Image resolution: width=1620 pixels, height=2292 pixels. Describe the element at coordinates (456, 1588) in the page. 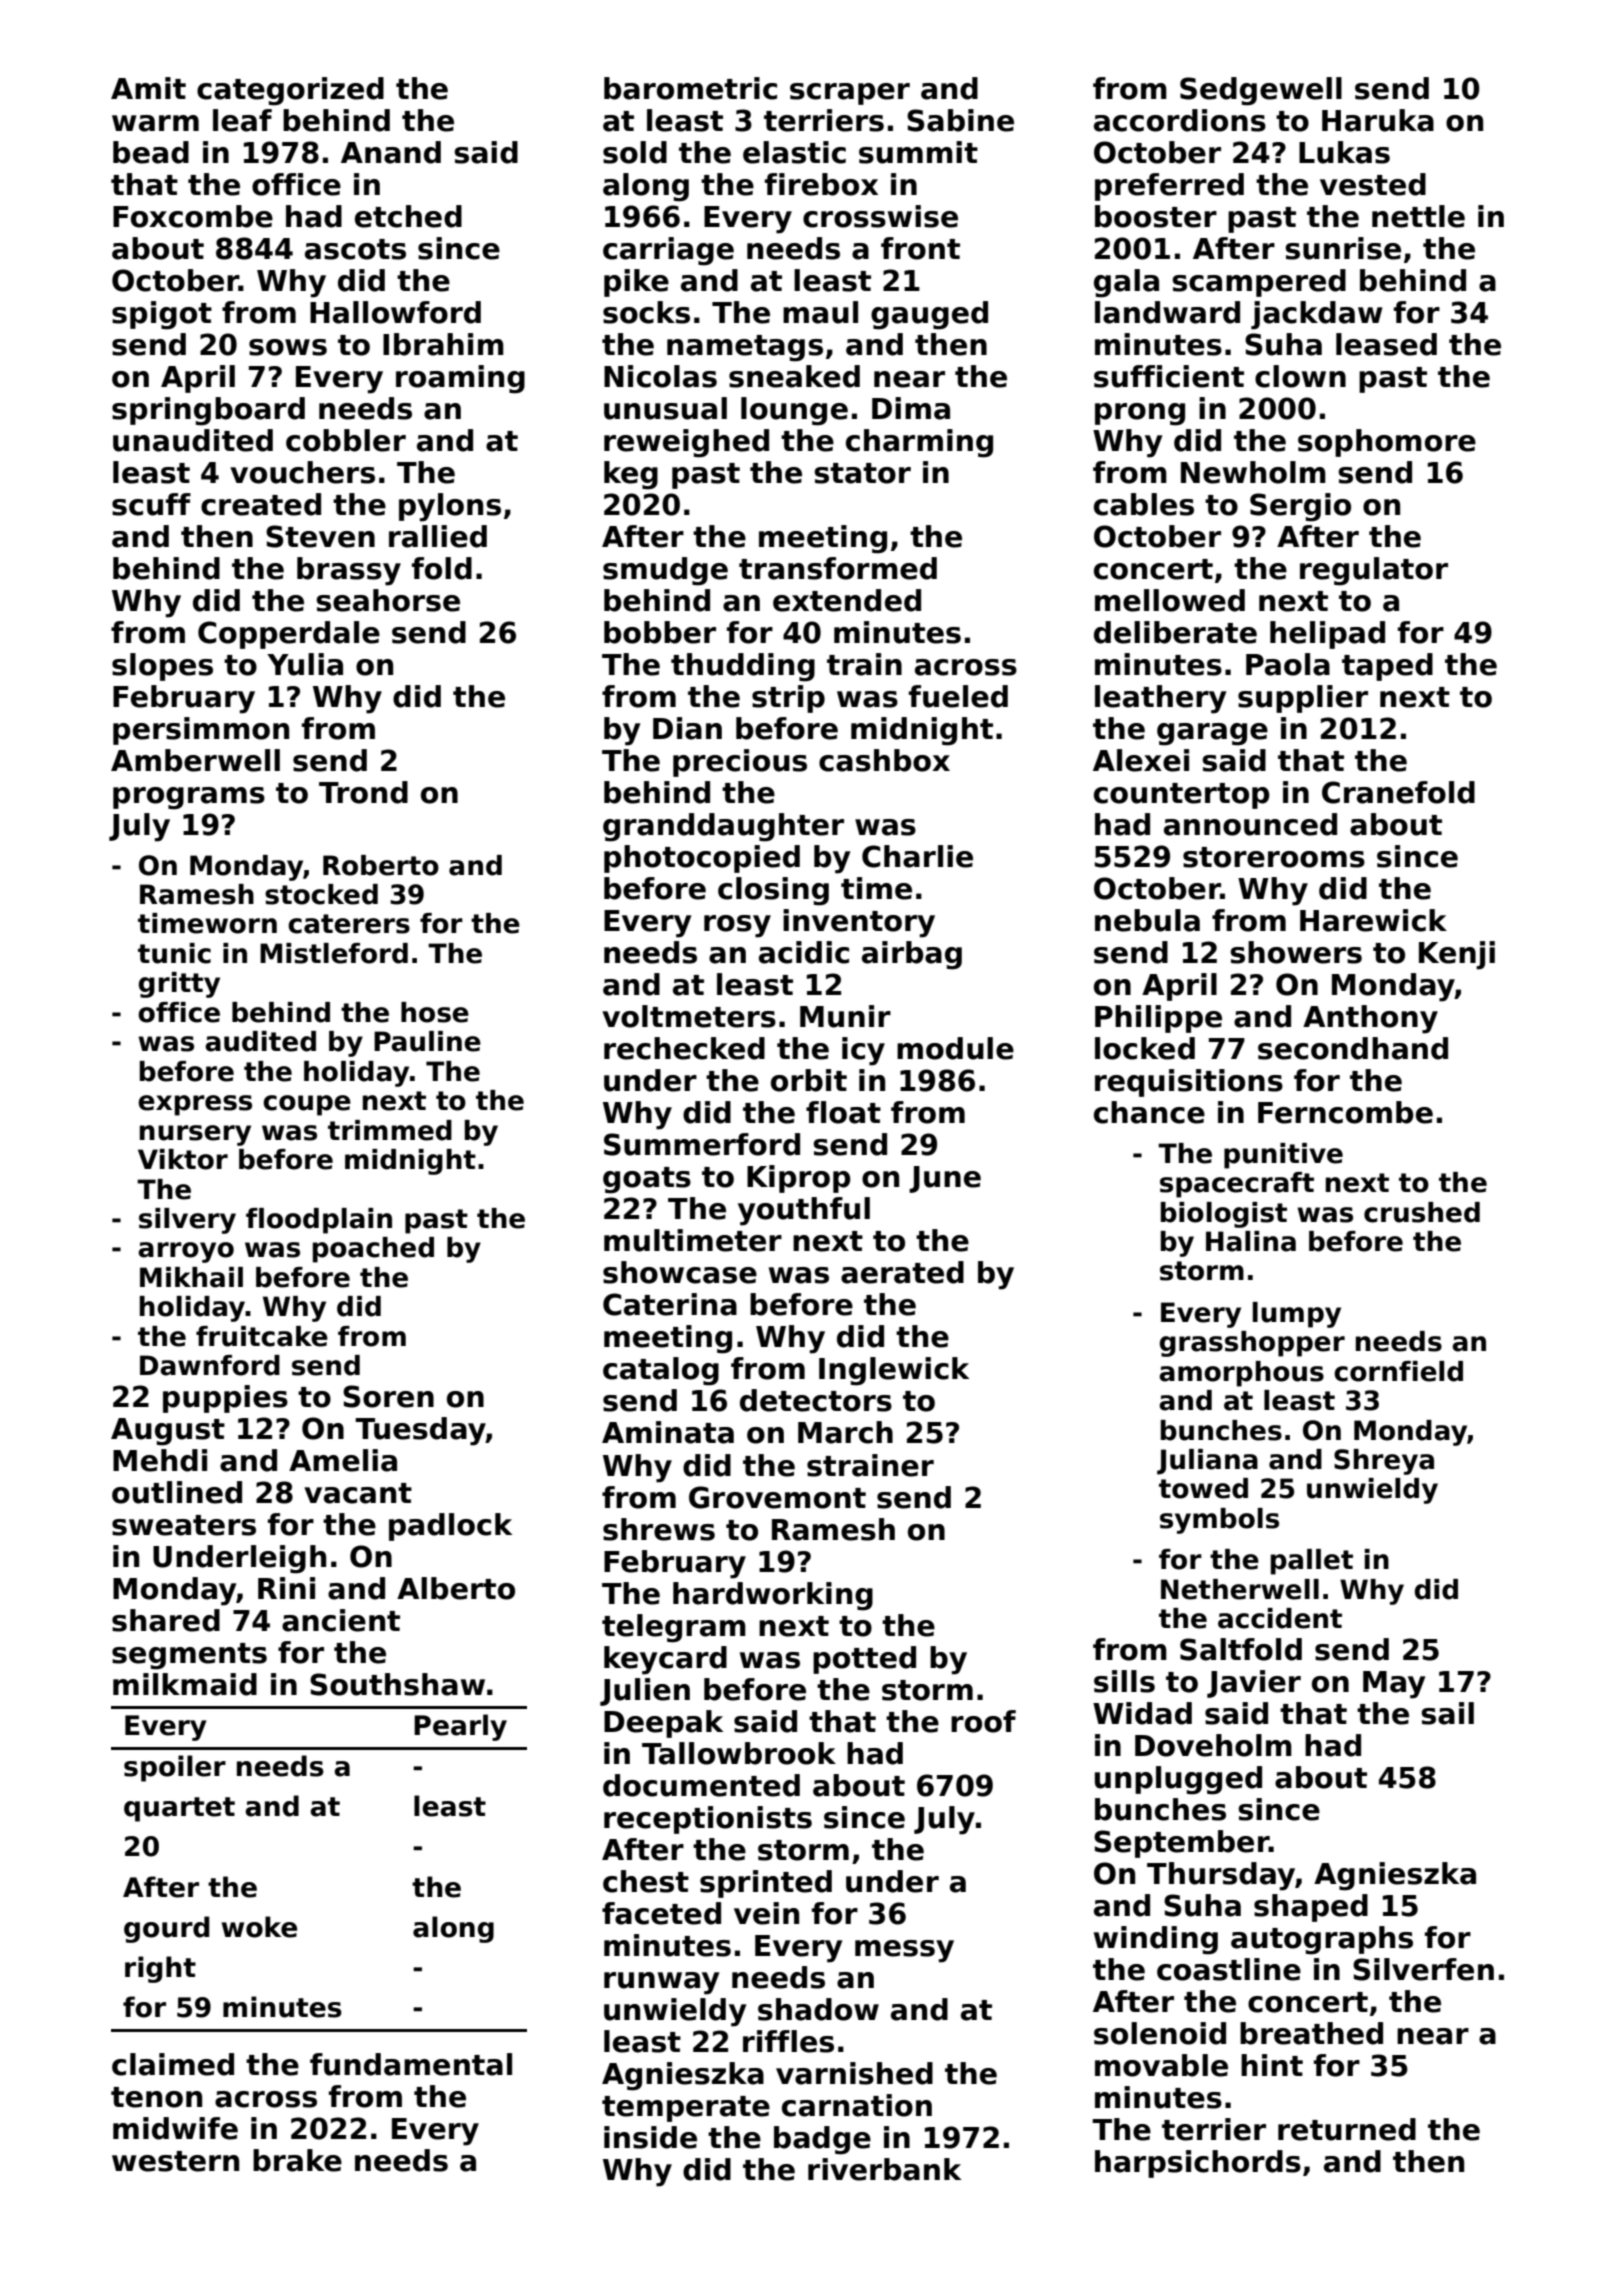

I see `Alberto` at that location.
